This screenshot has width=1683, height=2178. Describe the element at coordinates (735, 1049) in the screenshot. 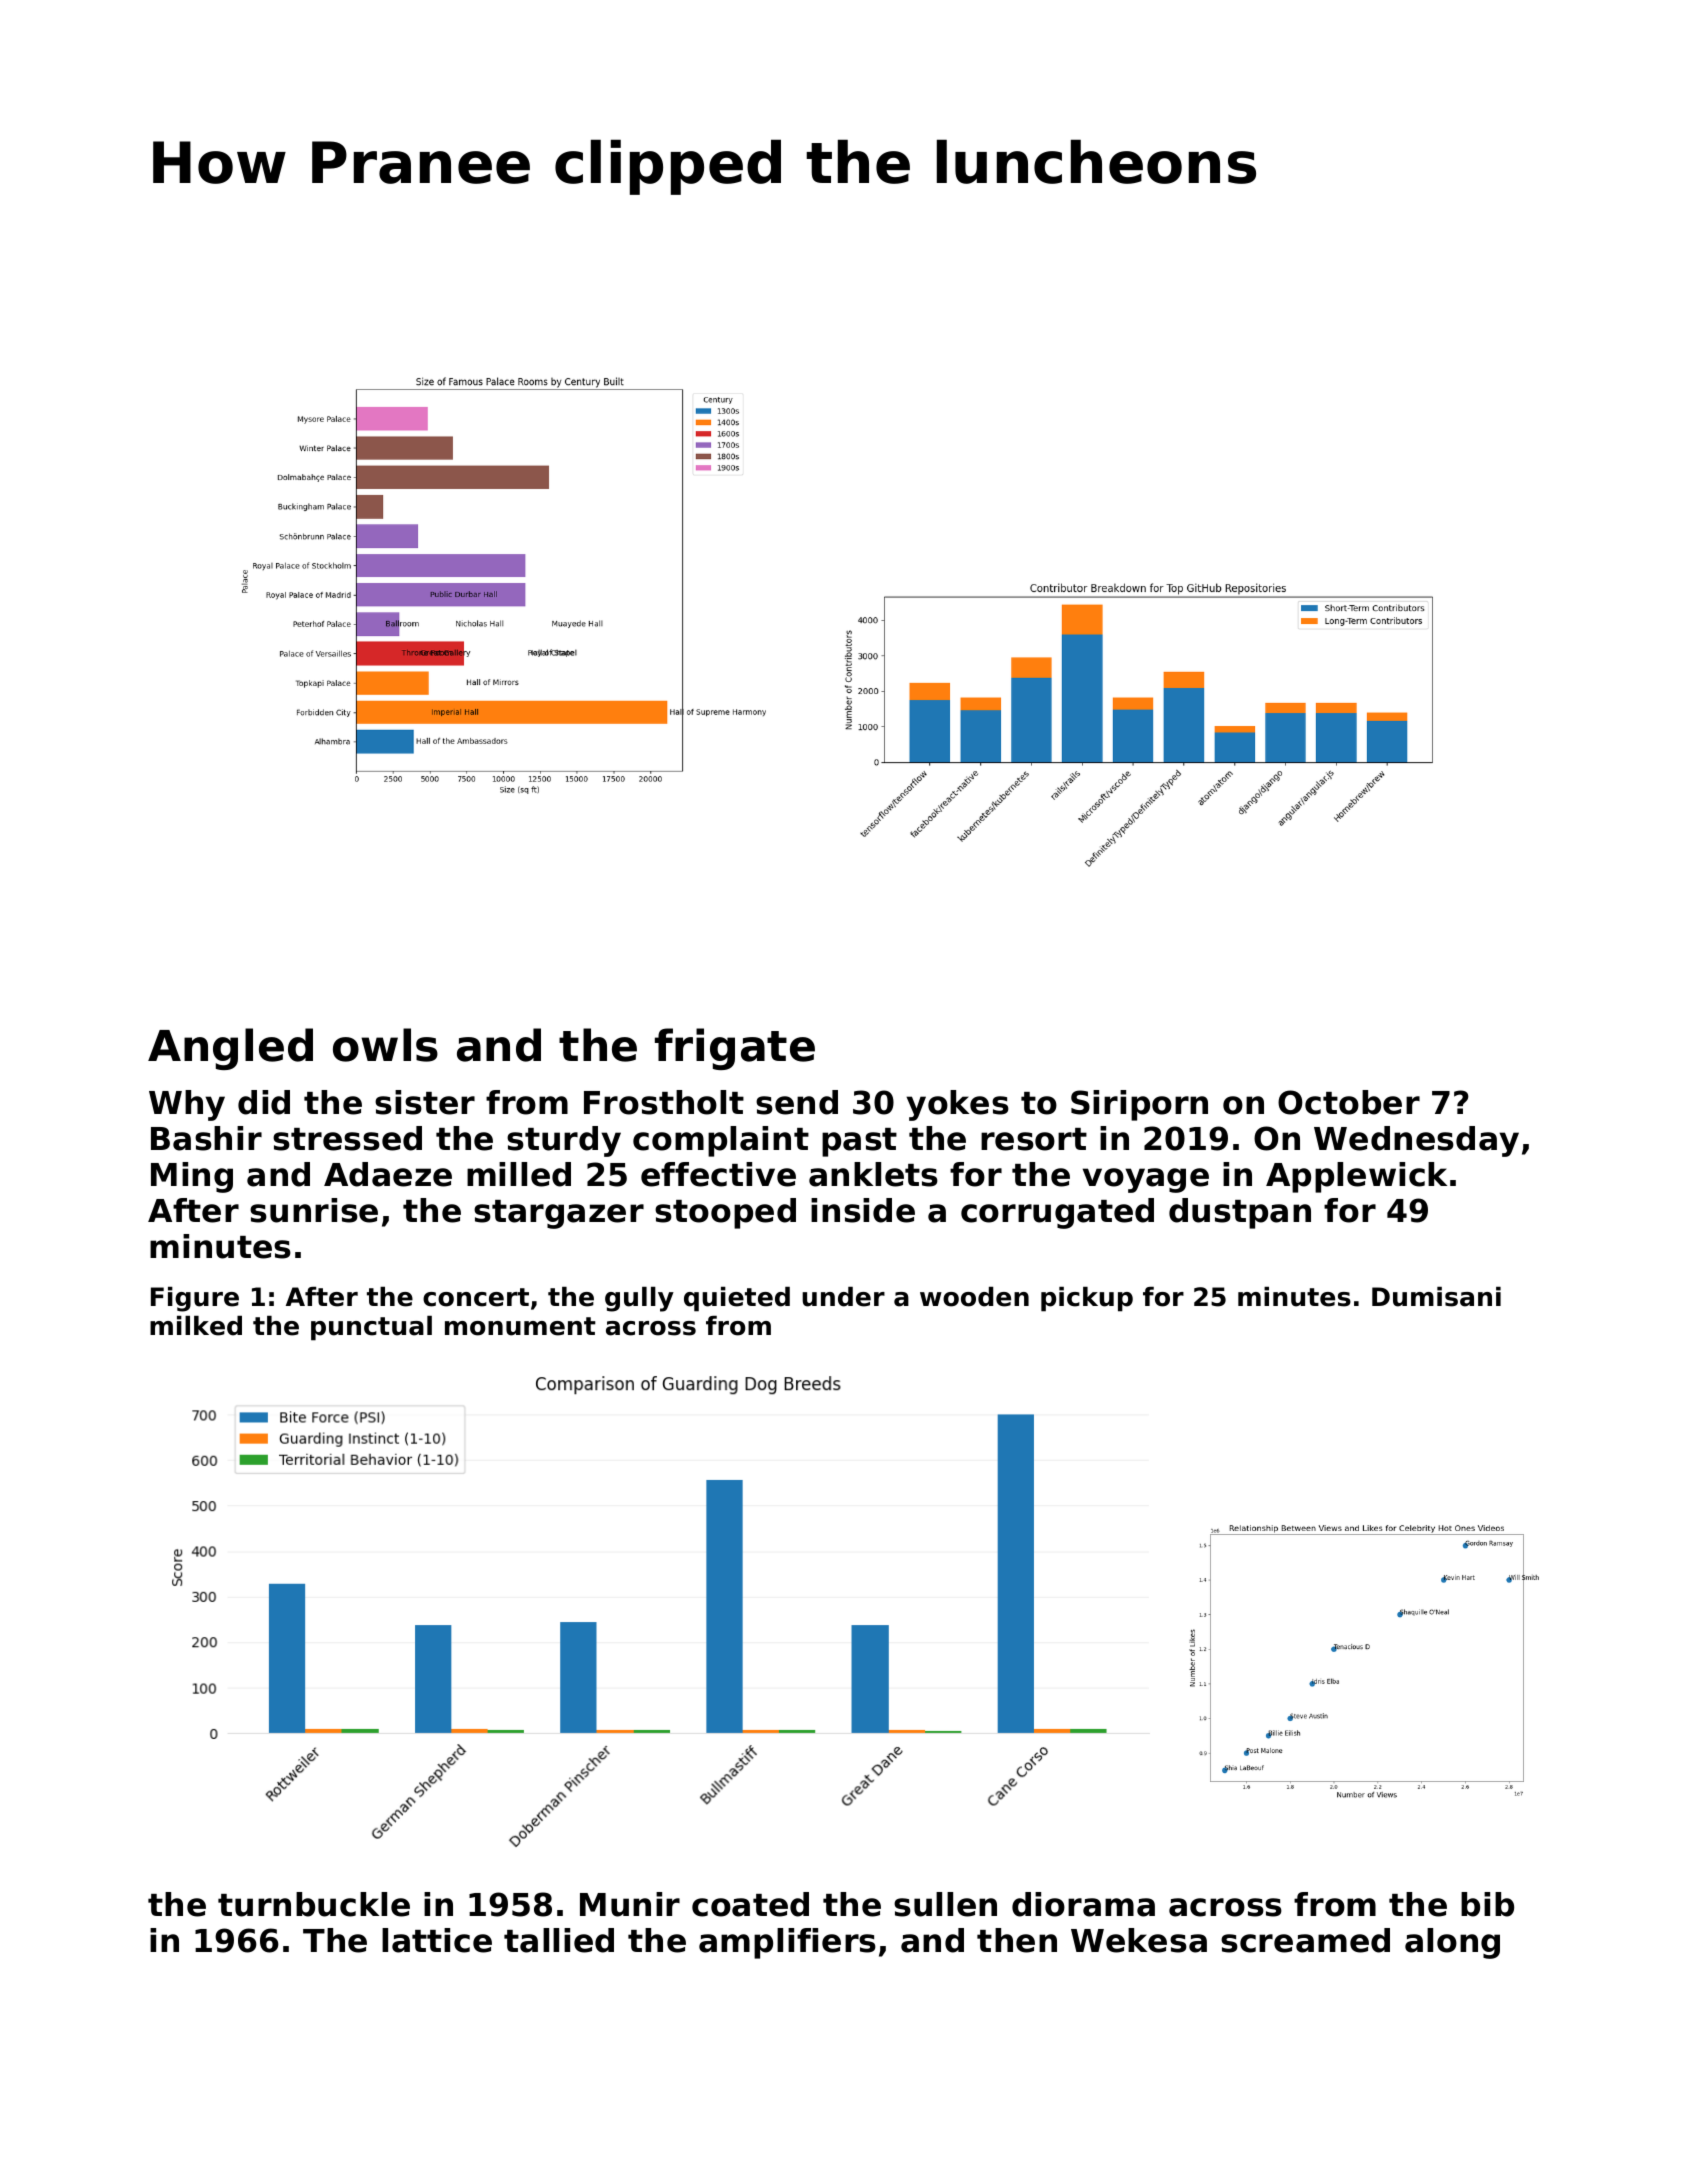

I see `frigate` at that location.
